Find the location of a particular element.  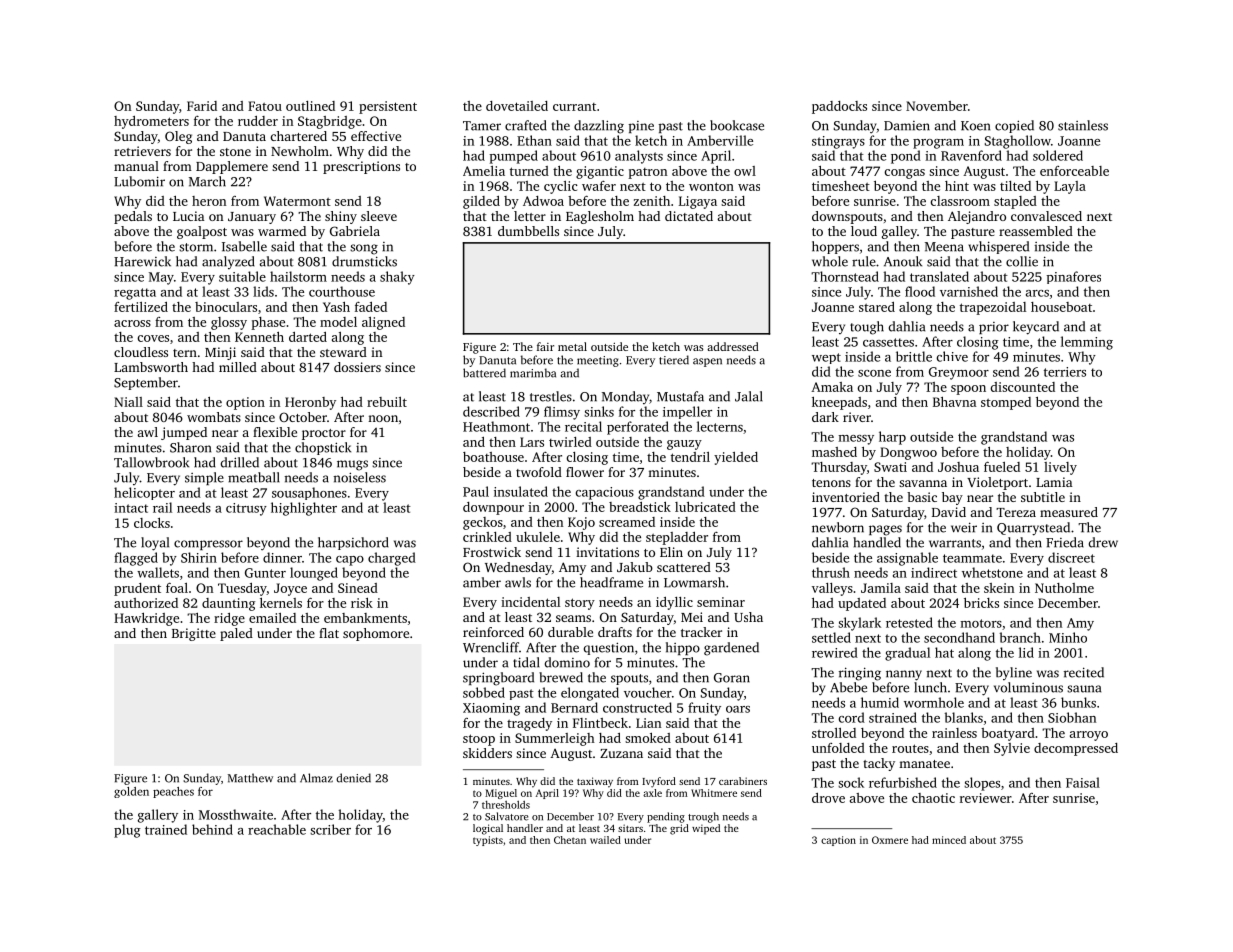

Gabriela is located at coordinates (355, 231).
